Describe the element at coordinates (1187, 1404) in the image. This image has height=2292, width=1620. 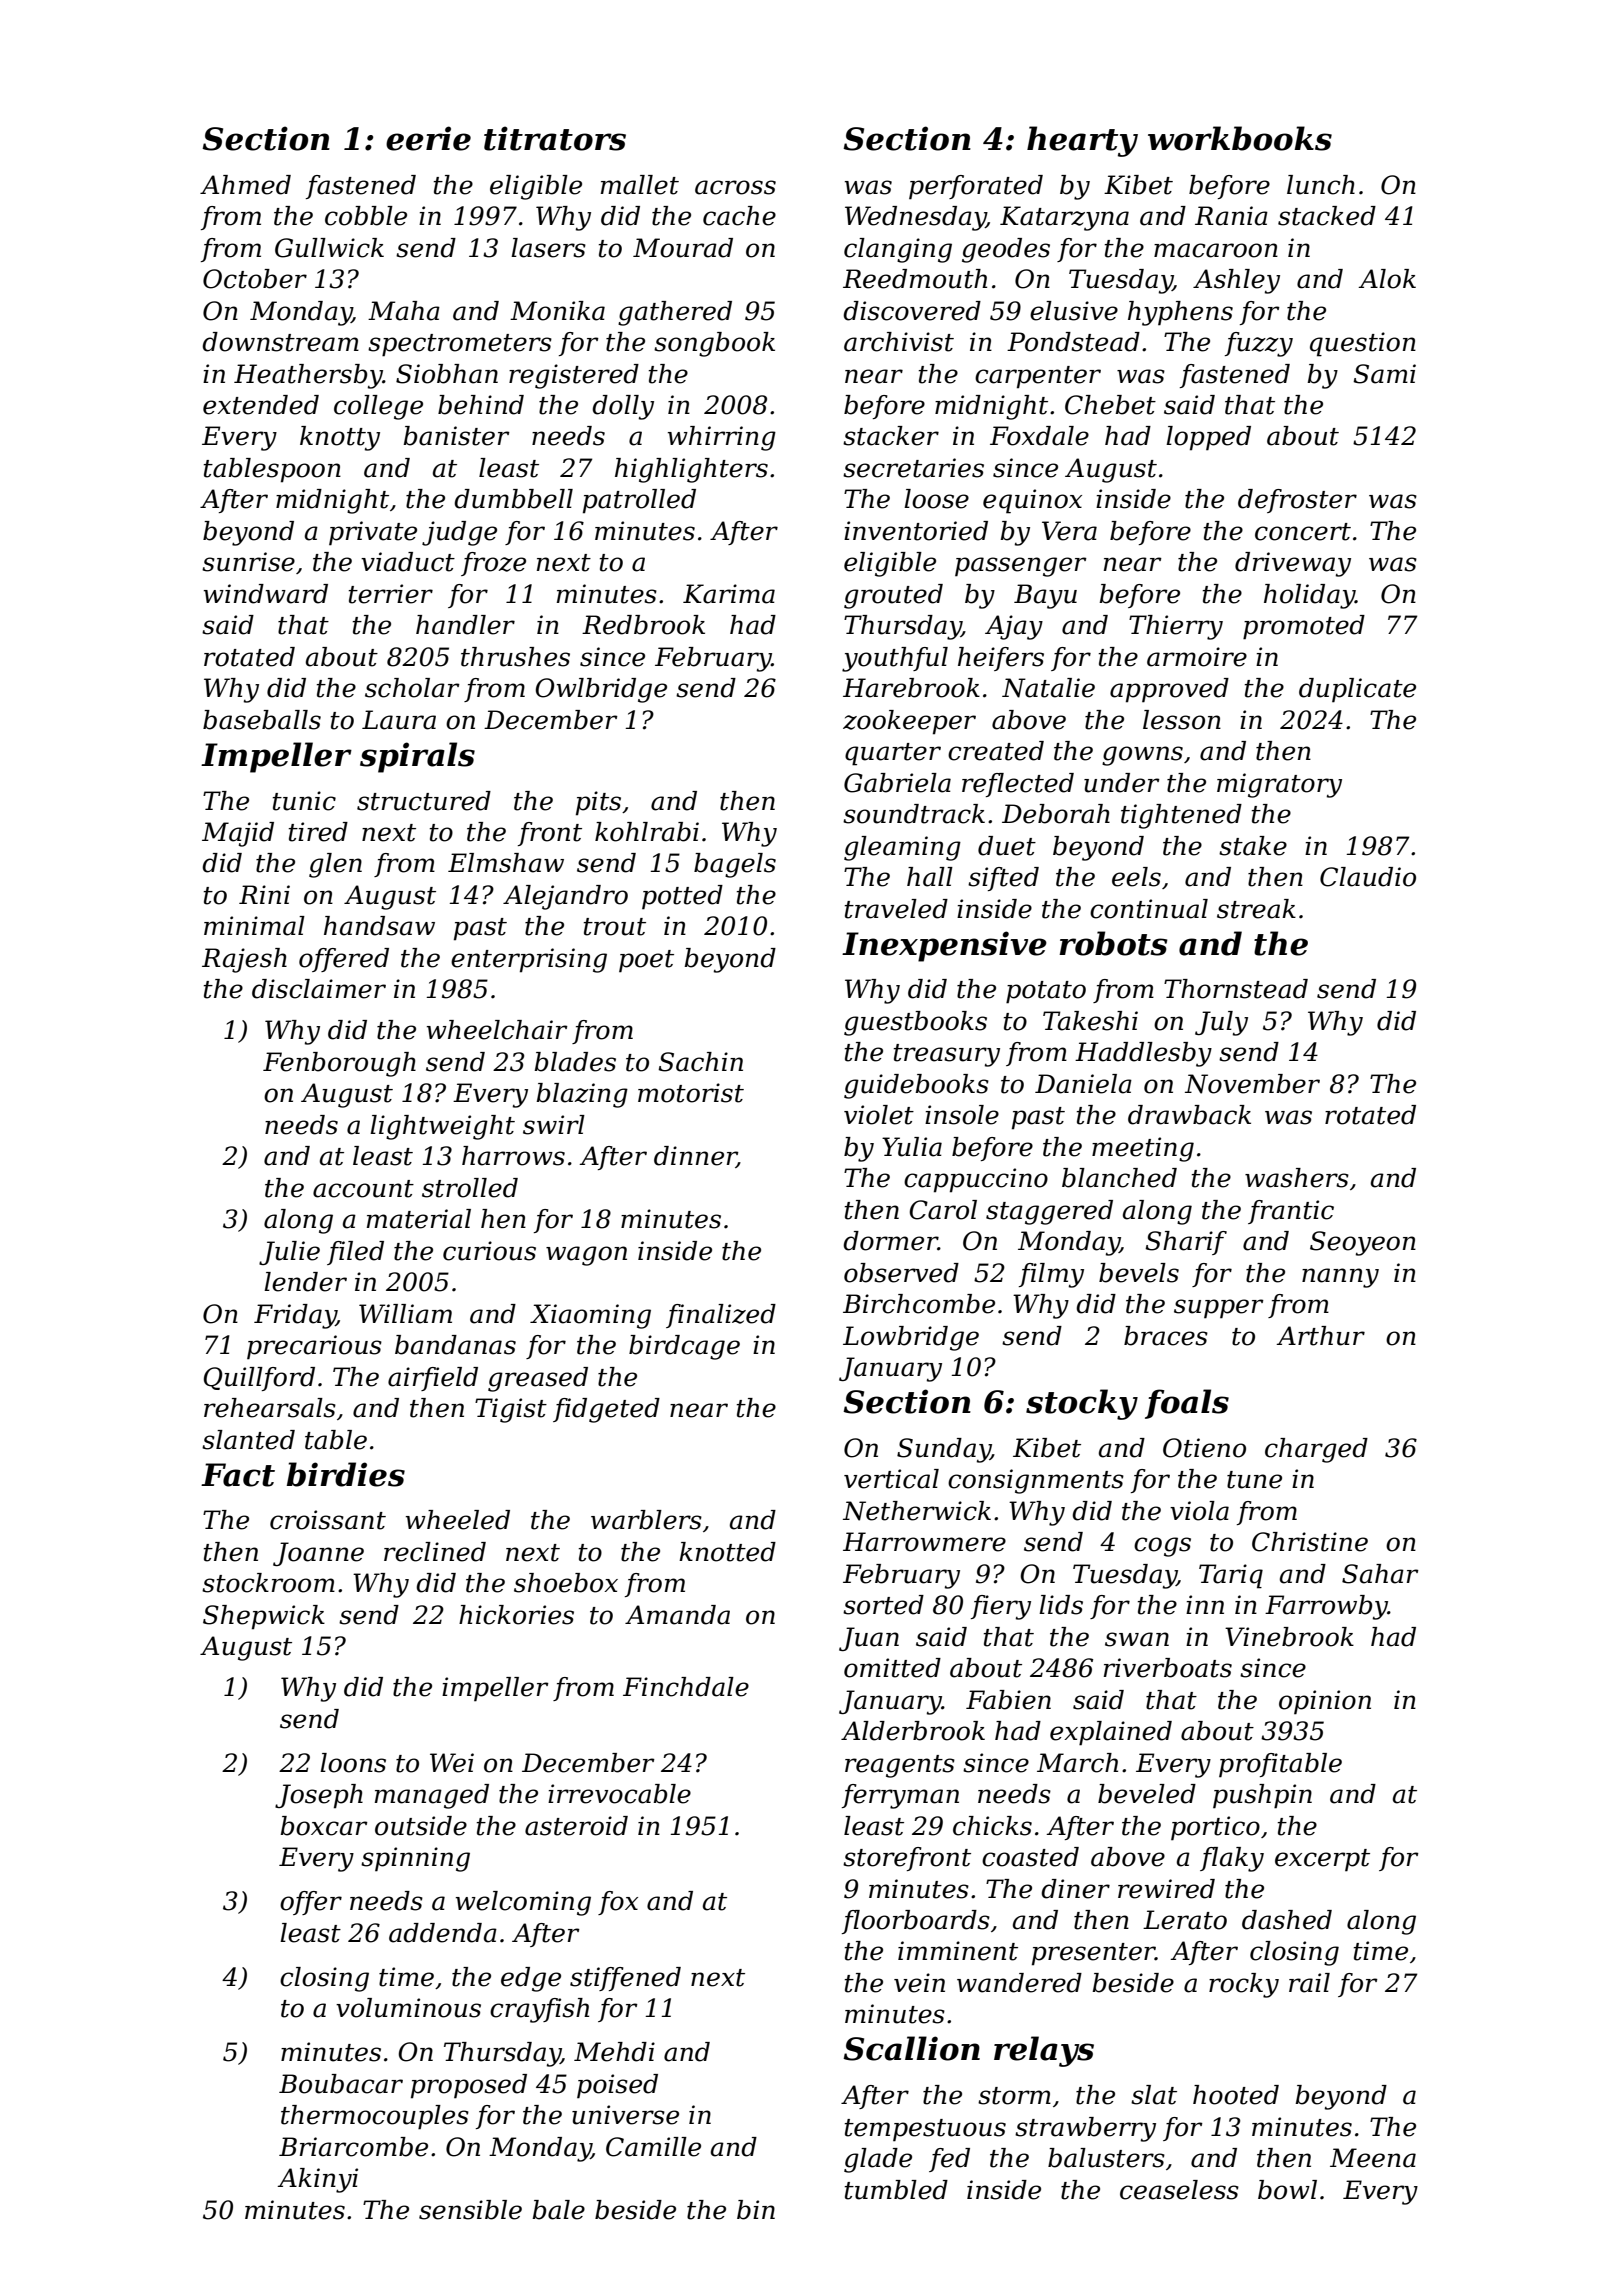
I see `foals` at that location.
